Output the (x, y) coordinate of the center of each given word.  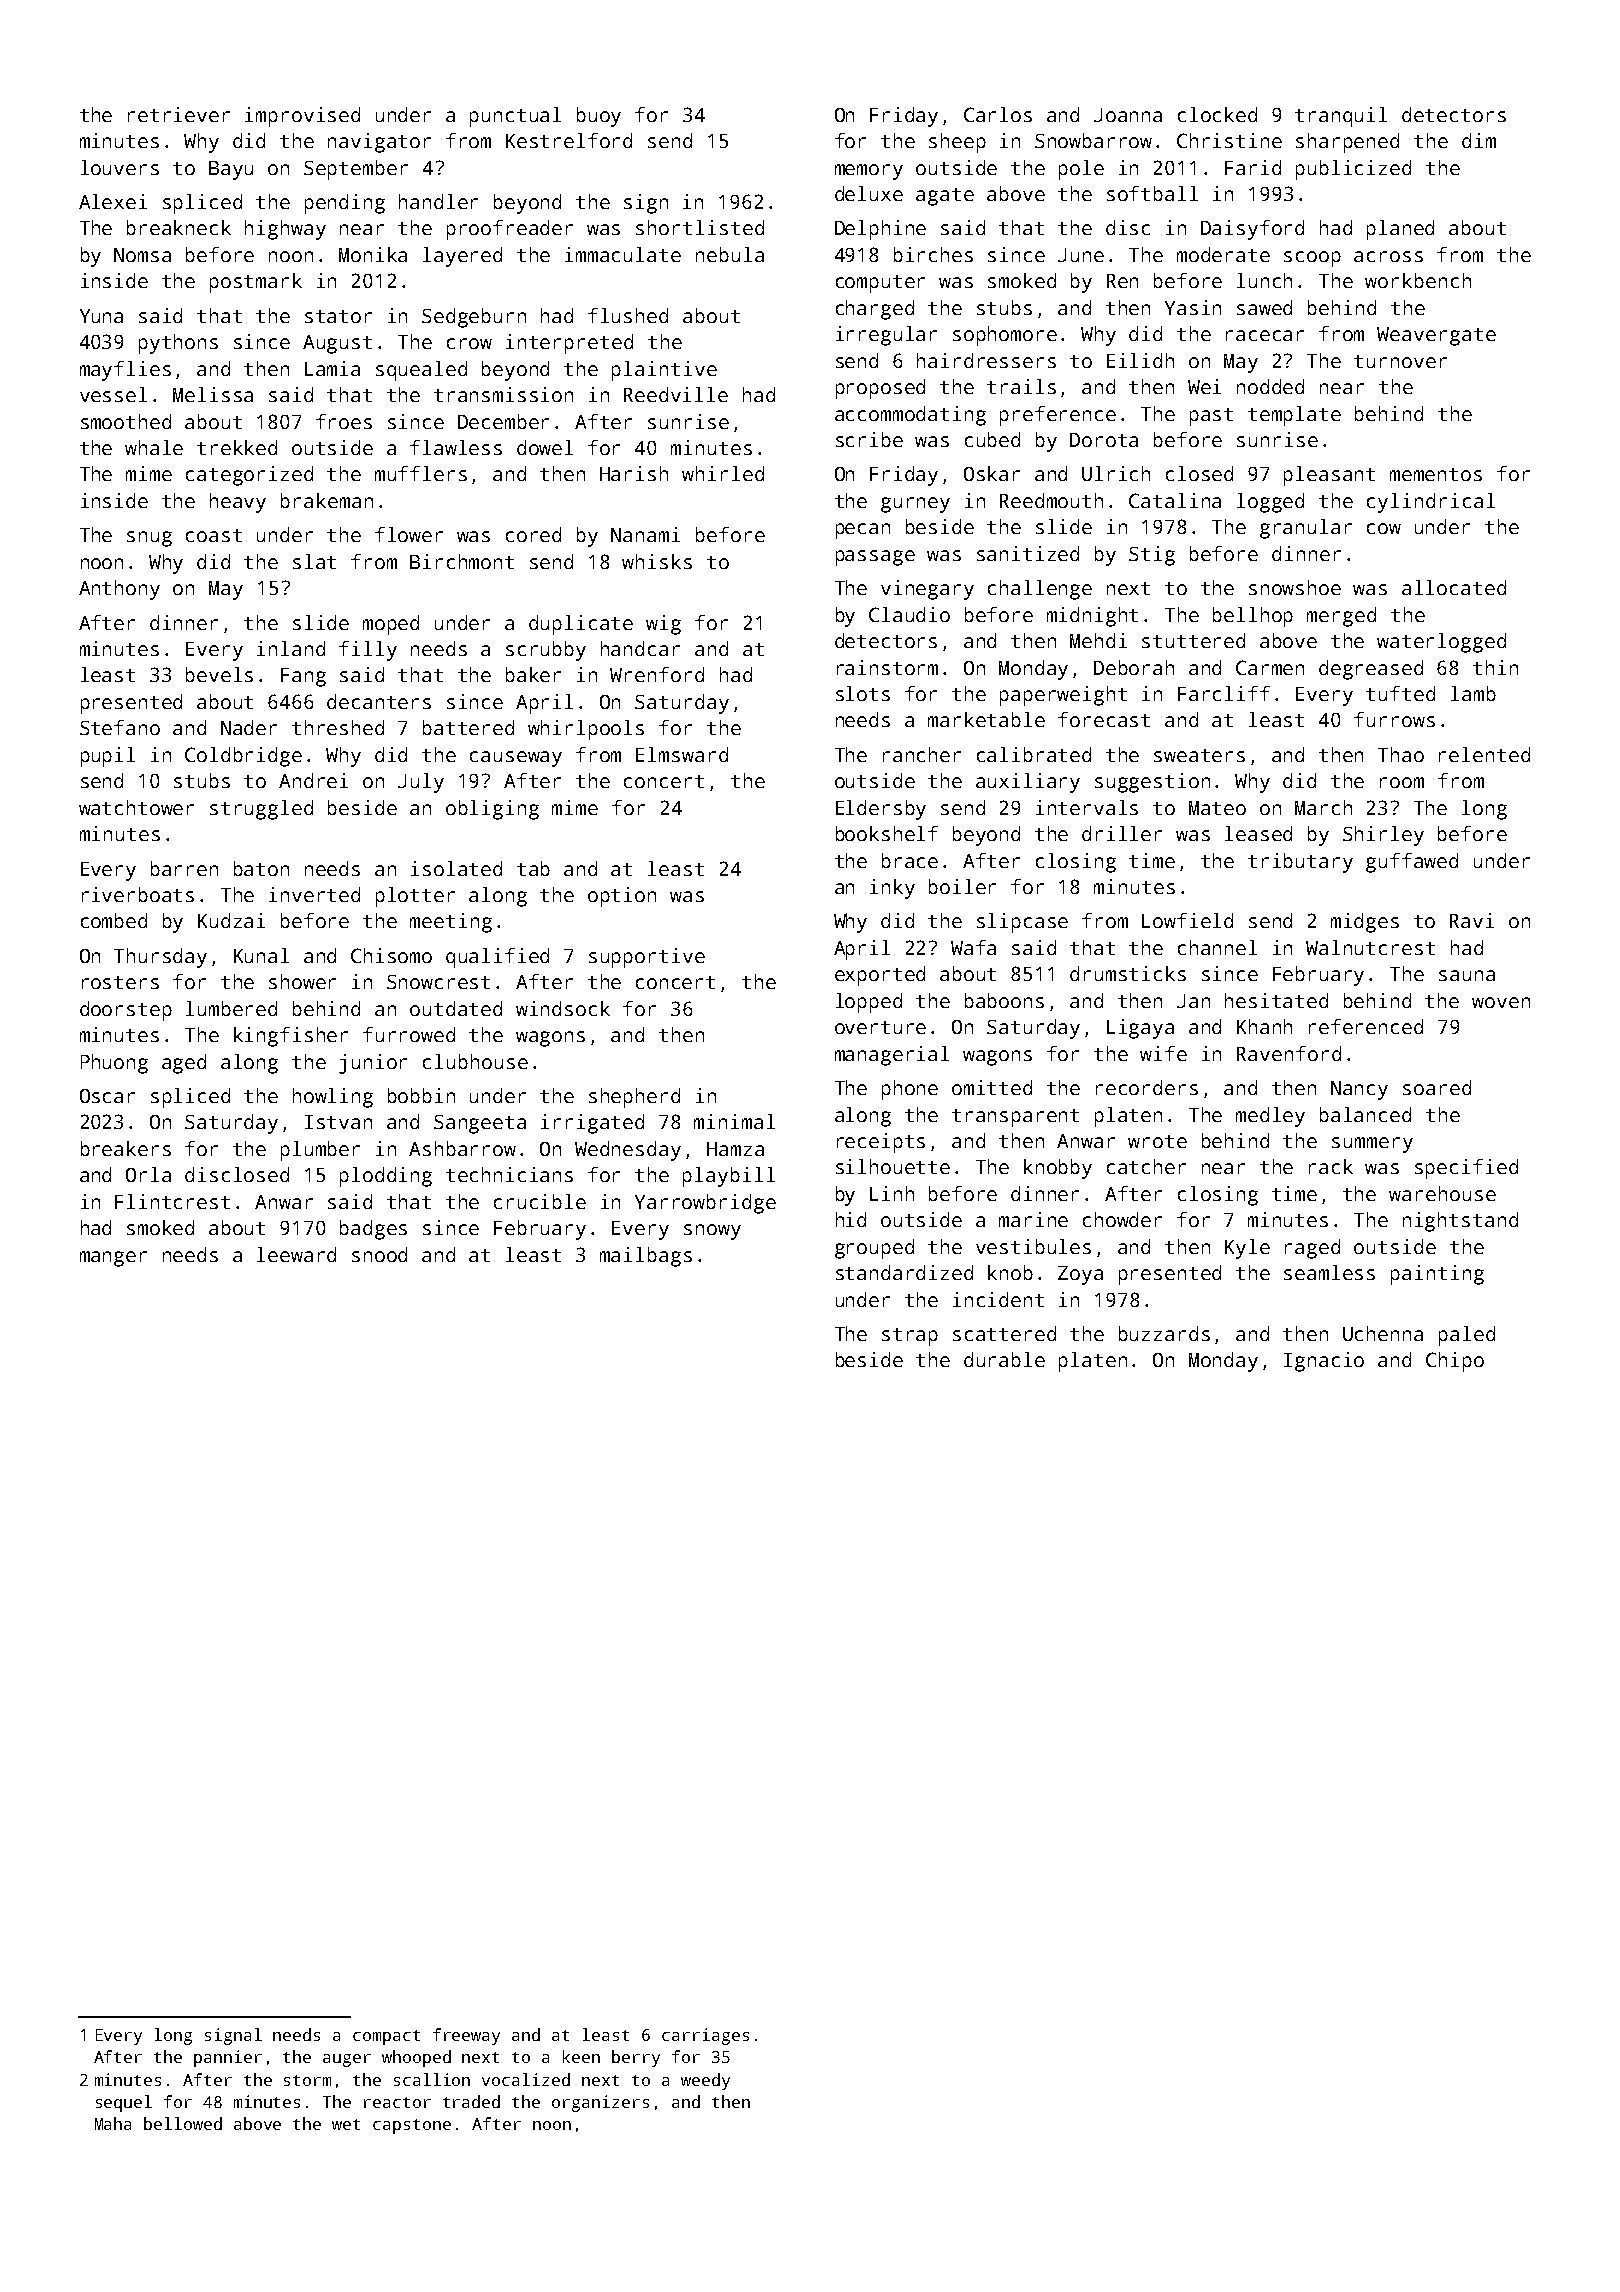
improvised (302, 117)
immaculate (623, 254)
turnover (1400, 361)
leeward (296, 1254)
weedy (705, 2081)
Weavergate (1436, 336)
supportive (647, 958)
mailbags (646, 1257)
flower (409, 534)
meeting (451, 923)
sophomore (1005, 336)
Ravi (1472, 920)
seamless (1329, 1272)
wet (346, 2124)
